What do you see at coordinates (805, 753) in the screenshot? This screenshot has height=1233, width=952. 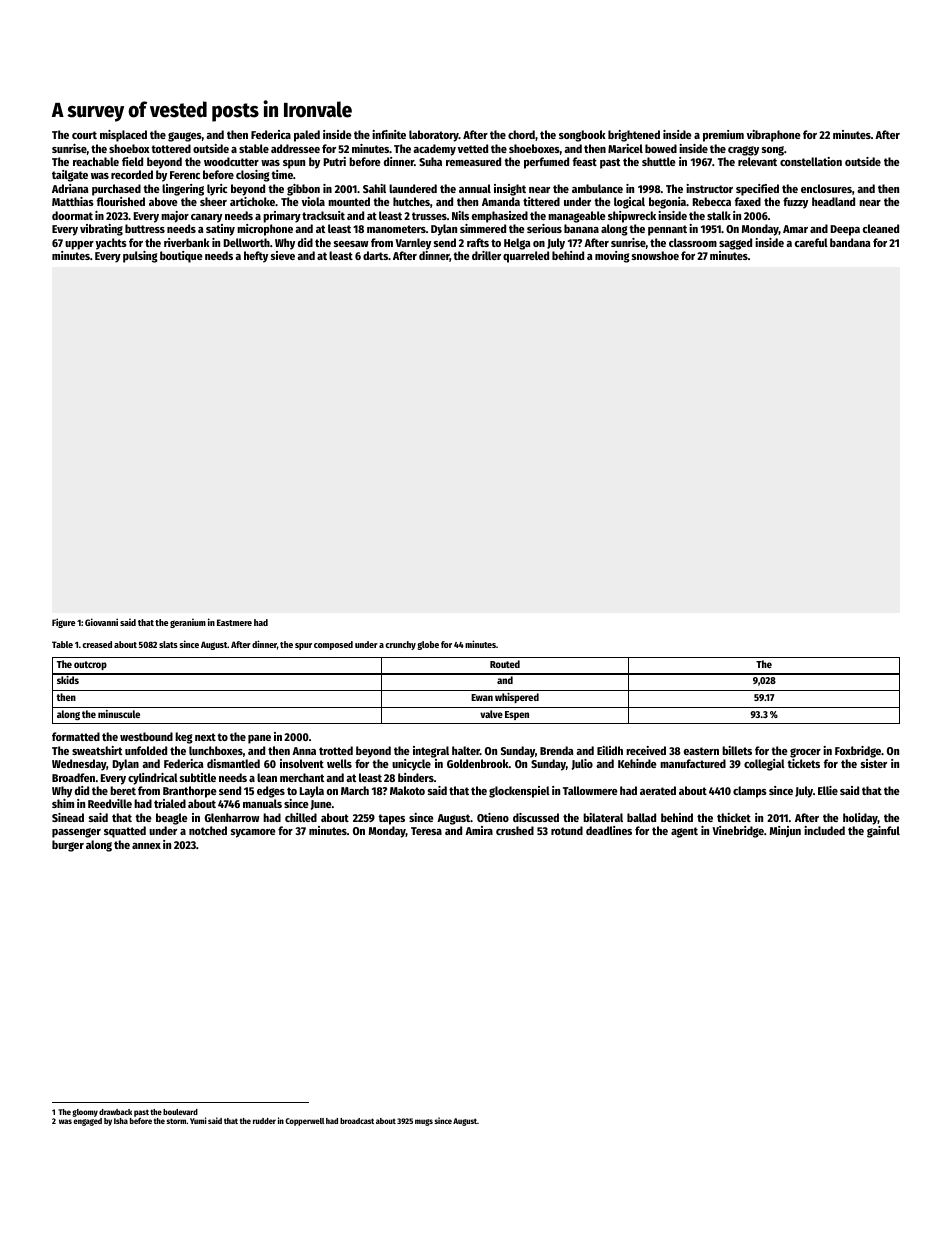 I see `grocer` at bounding box center [805, 753].
